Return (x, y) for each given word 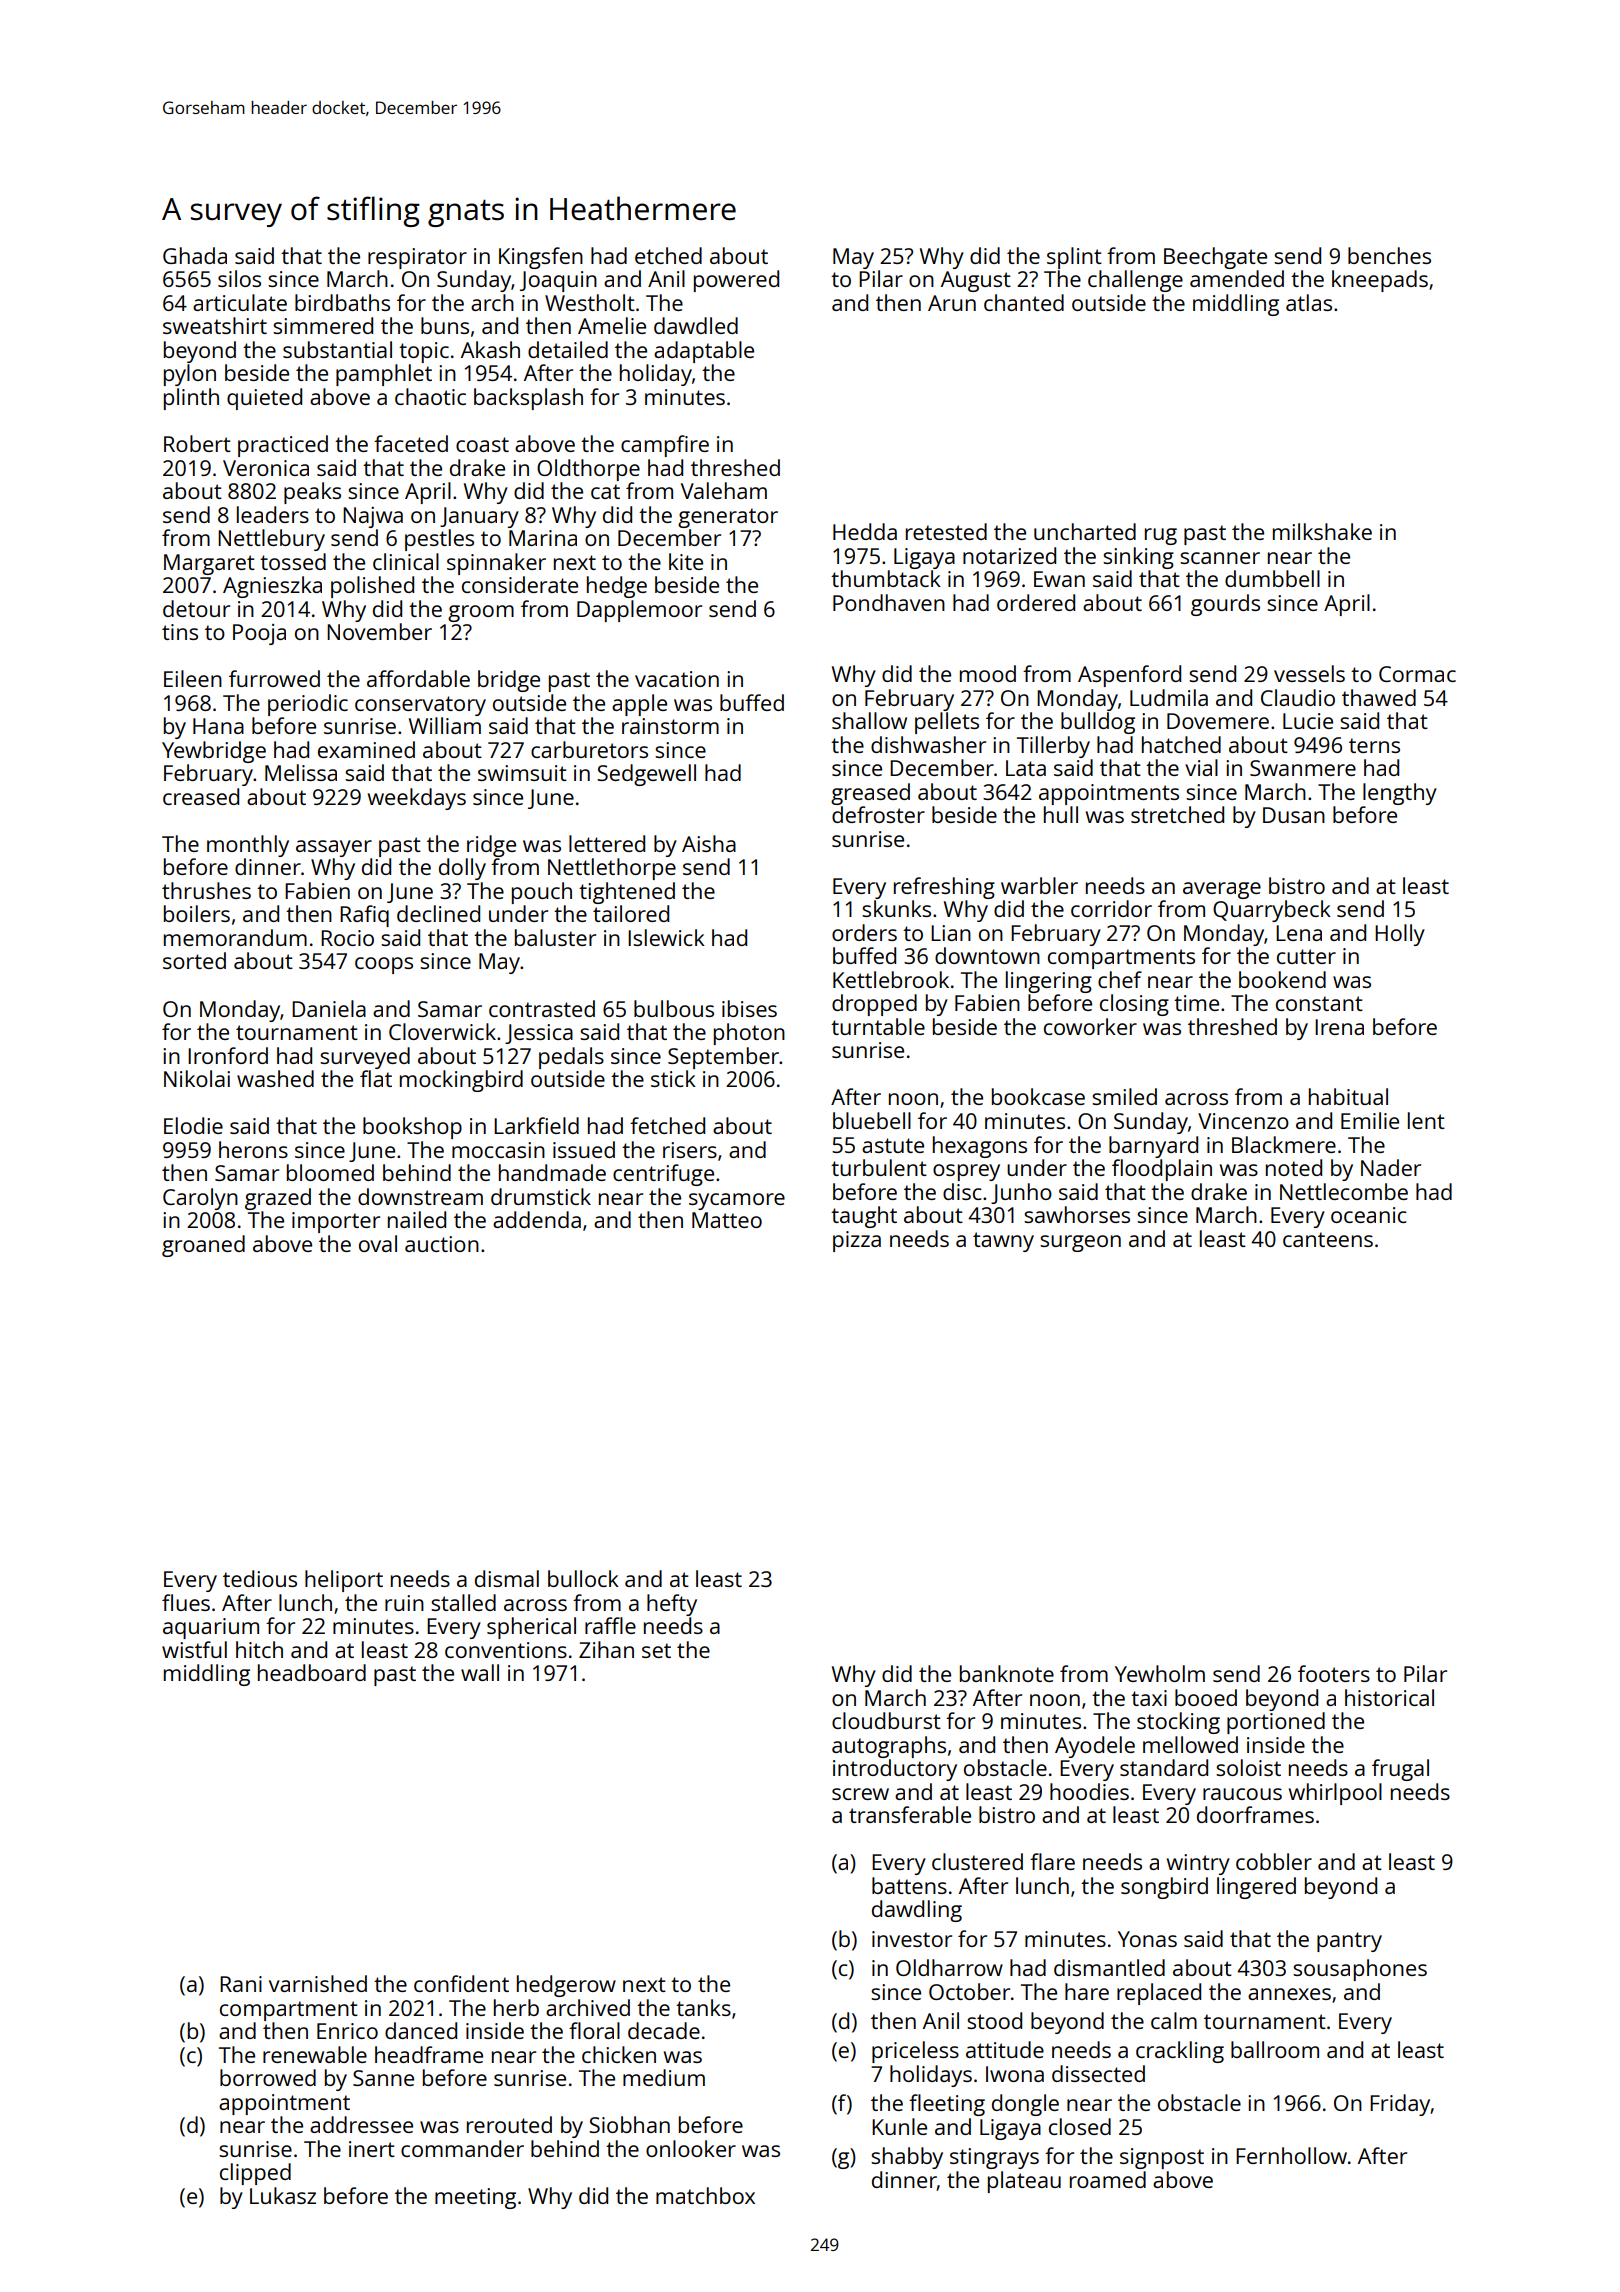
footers (1334, 1673)
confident (461, 1983)
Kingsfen (541, 258)
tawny (1003, 1242)
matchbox (705, 2195)
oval (378, 1243)
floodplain (1162, 1170)
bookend (1282, 979)
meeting (475, 2198)
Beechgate (1215, 258)
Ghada (195, 255)
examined (366, 749)
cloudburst (886, 1720)
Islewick (666, 937)
